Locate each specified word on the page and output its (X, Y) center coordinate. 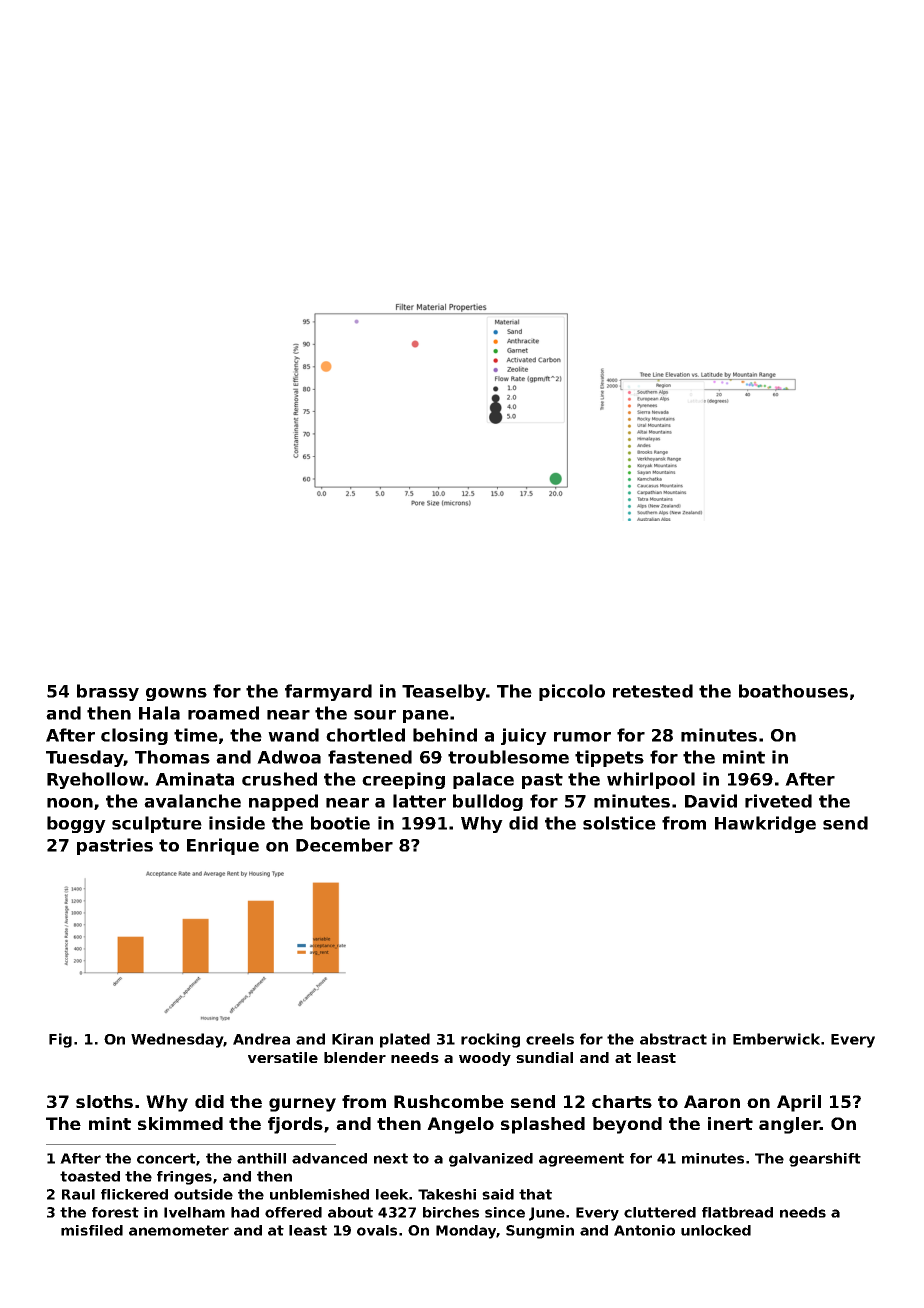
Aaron (712, 1101)
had (245, 1212)
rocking (490, 1040)
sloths (104, 1101)
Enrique (223, 846)
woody (485, 1059)
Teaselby (444, 692)
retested (653, 691)
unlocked (716, 1230)
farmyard (328, 692)
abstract (673, 1039)
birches (451, 1212)
